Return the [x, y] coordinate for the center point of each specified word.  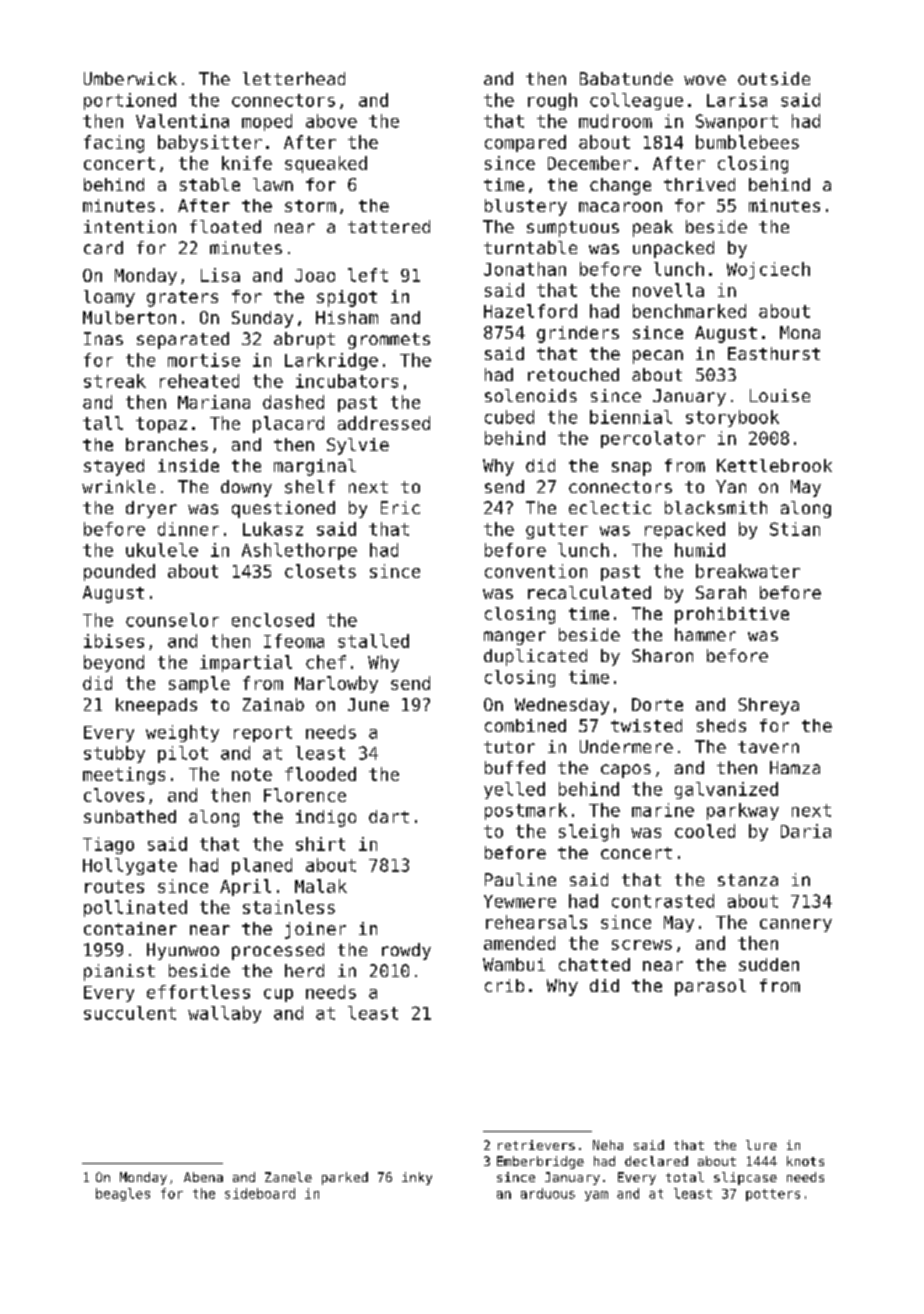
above [331, 121]
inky [417, 1178]
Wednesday [562, 706]
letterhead [294, 78]
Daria [806, 831]
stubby [114, 754]
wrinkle [118, 486]
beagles [123, 1194]
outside [774, 78]
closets [320, 571]
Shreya [768, 706]
